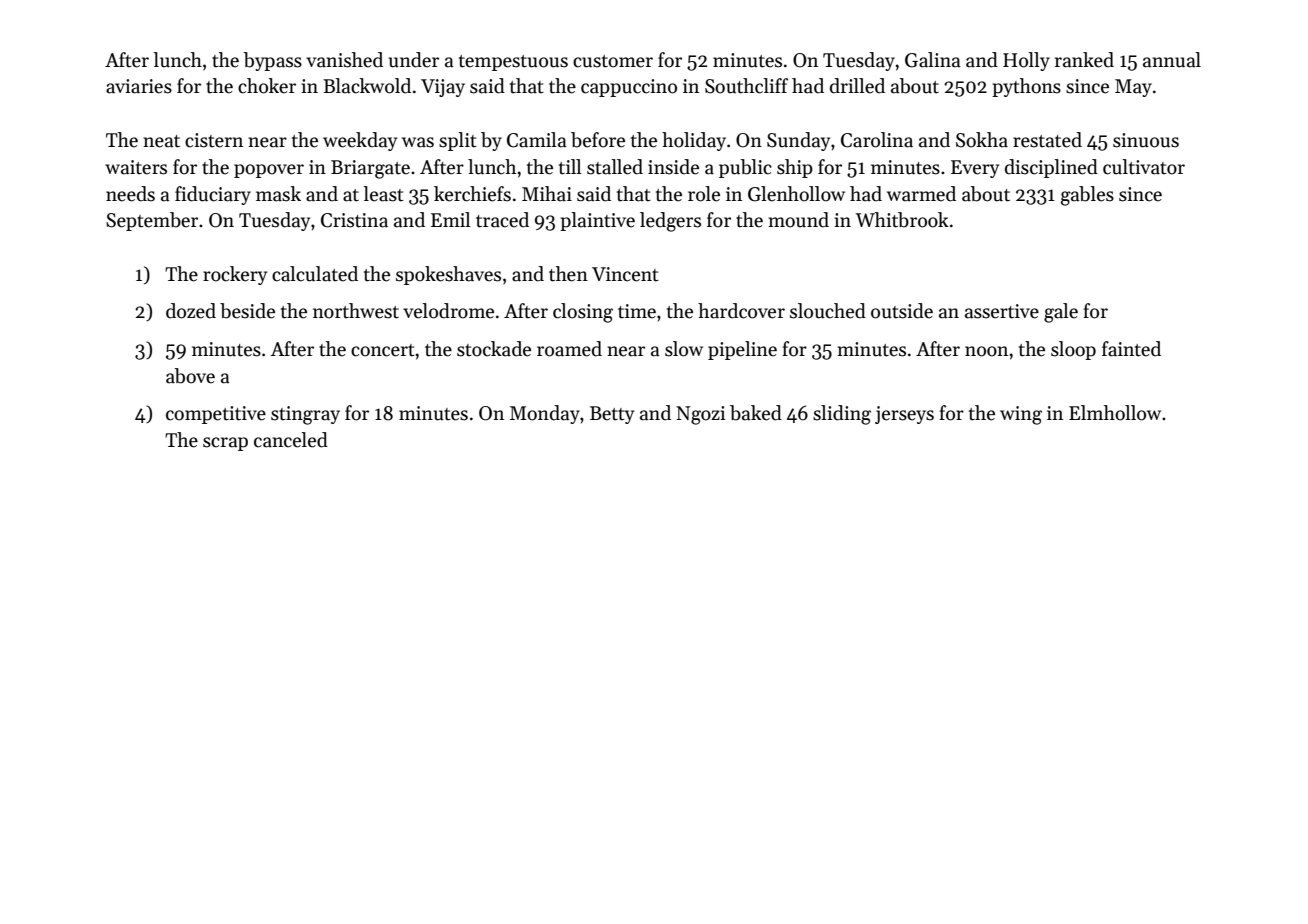 The height and width of the image is (924, 1308). What do you see at coordinates (583, 313) in the image?
I see `closing` at bounding box center [583, 313].
